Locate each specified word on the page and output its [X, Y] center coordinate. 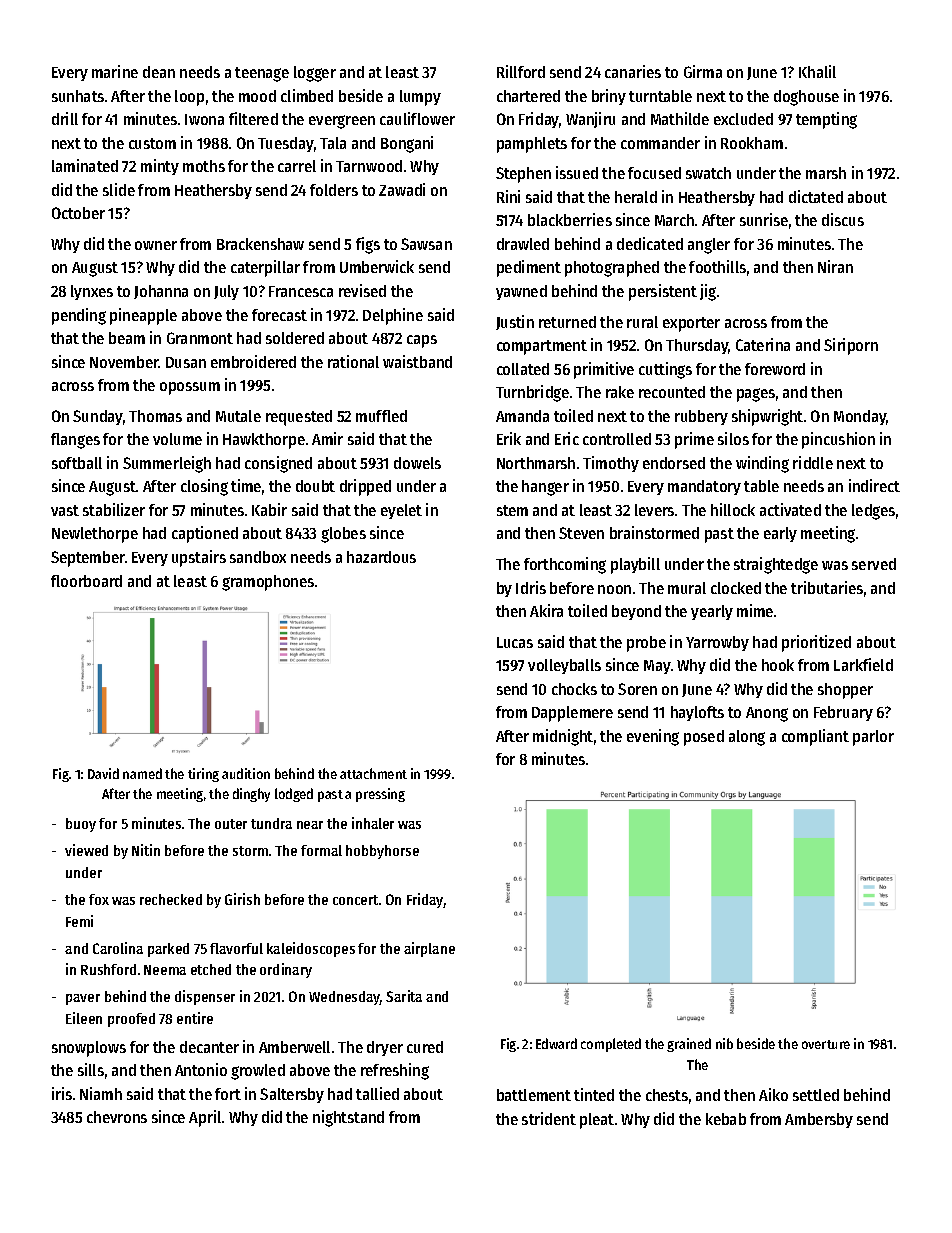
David [103, 773]
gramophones [268, 583]
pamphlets [532, 145]
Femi [79, 921]
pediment [529, 268]
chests [667, 1095]
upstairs [199, 558]
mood [257, 96]
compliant [815, 737]
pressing [380, 795]
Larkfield [863, 664]
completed [611, 1045]
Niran [835, 266]
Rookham [752, 143]
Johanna [161, 292]
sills [91, 1069]
